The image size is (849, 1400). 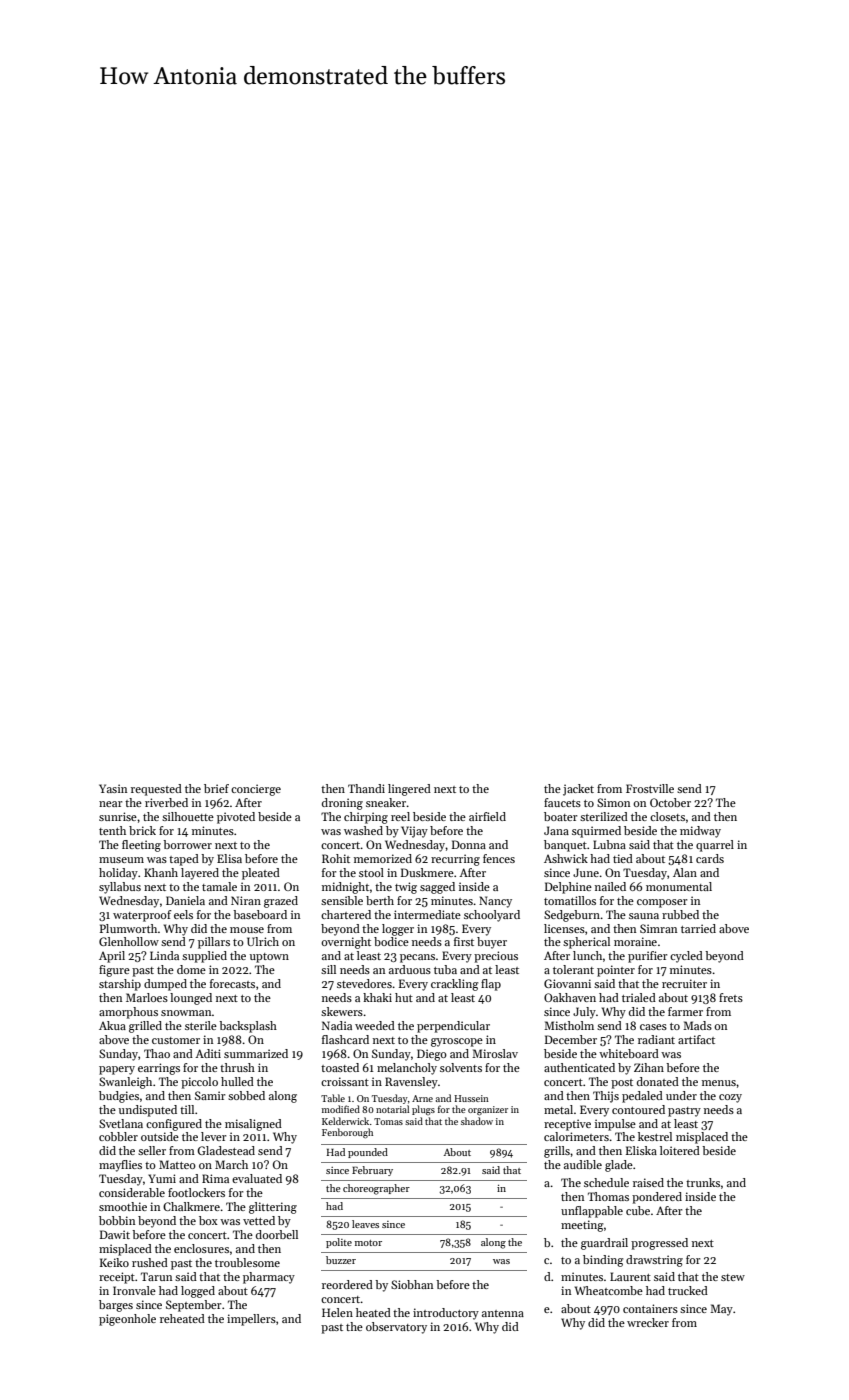 What do you see at coordinates (610, 886) in the image?
I see `nailed` at bounding box center [610, 886].
